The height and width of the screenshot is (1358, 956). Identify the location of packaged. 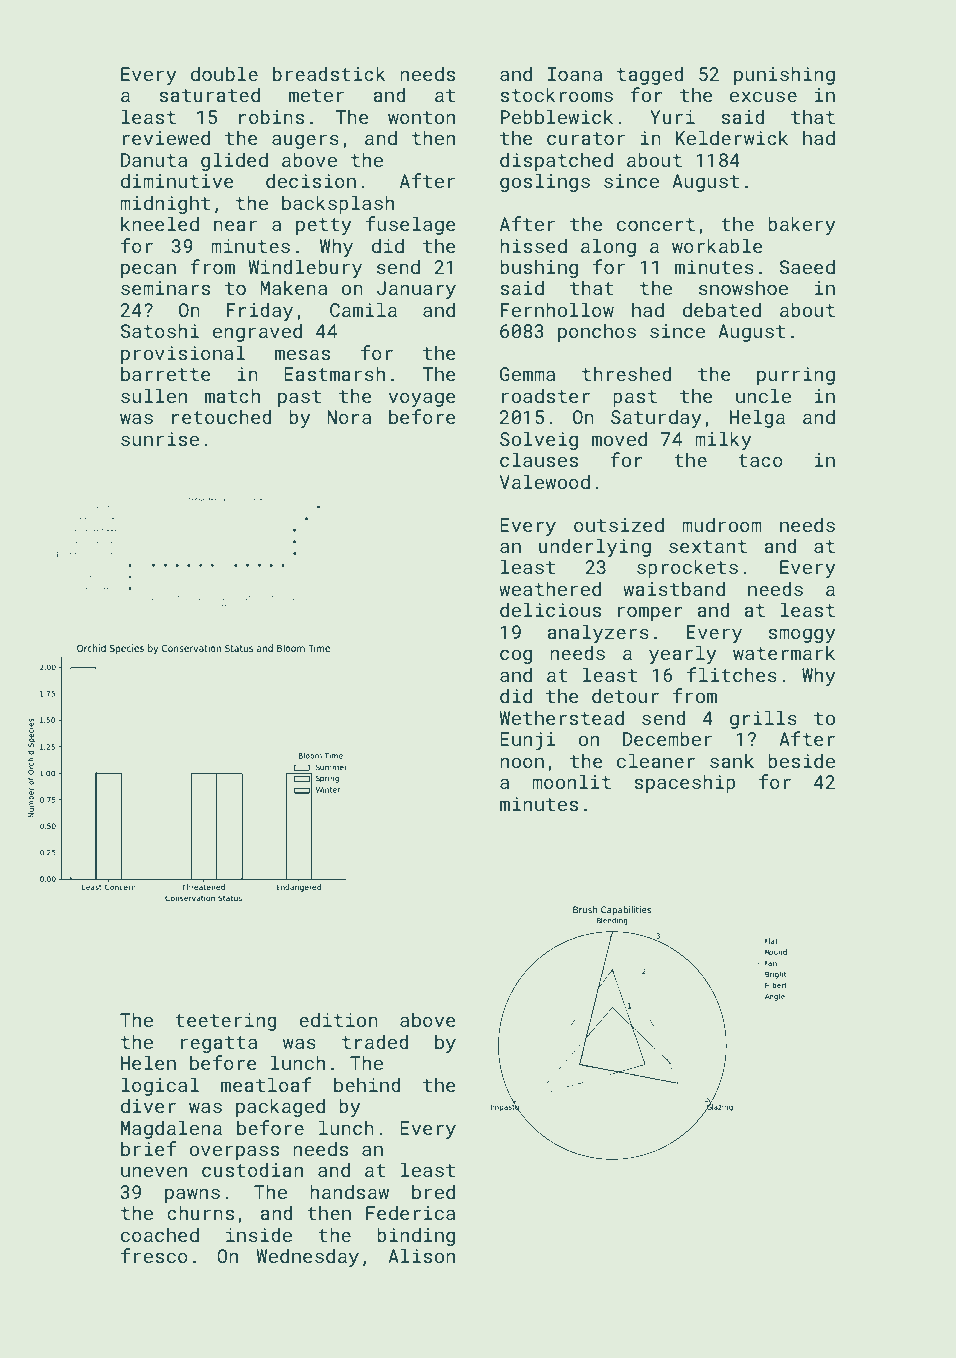
(280, 1107).
